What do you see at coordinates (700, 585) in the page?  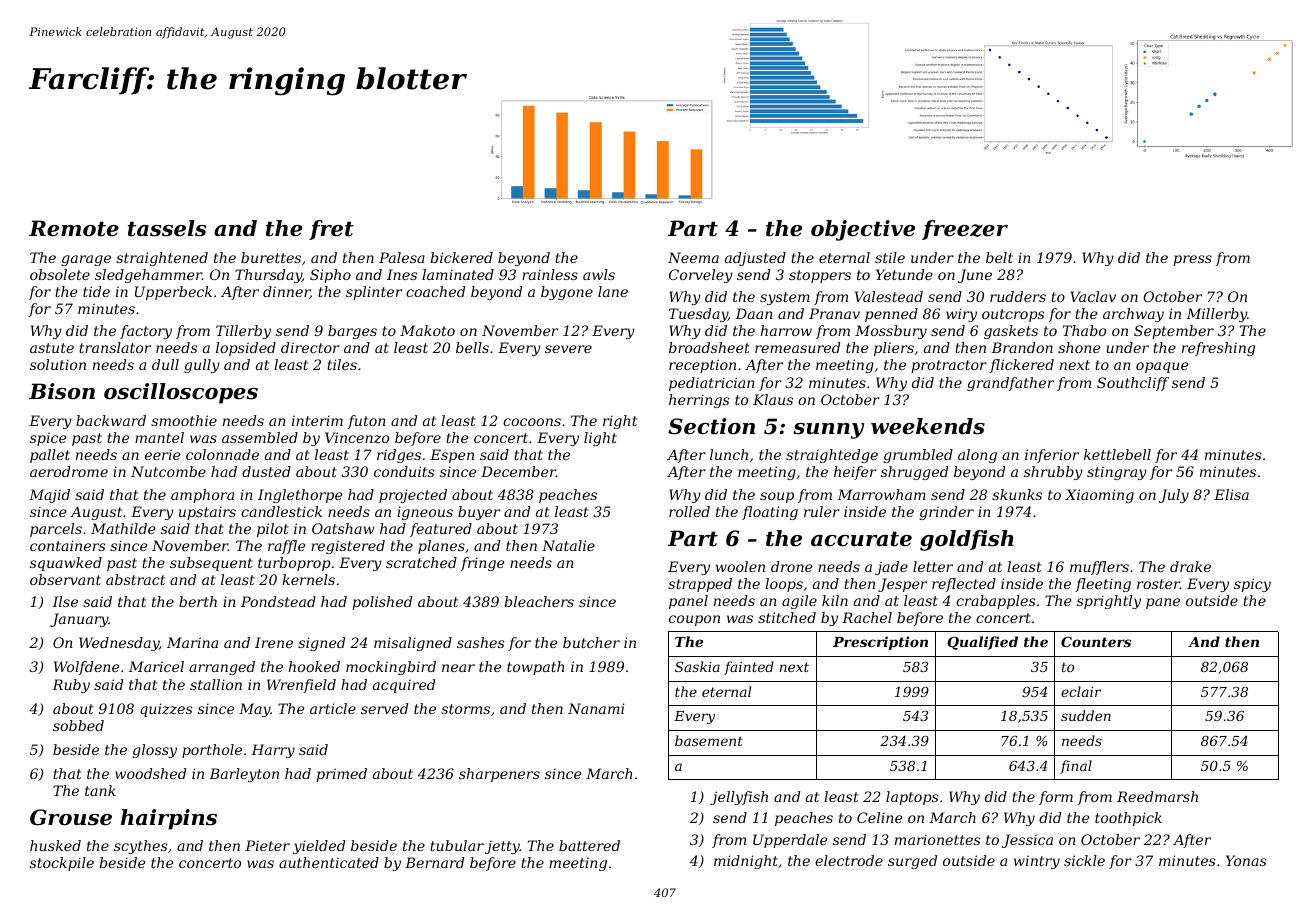 I see `strapped` at bounding box center [700, 585].
